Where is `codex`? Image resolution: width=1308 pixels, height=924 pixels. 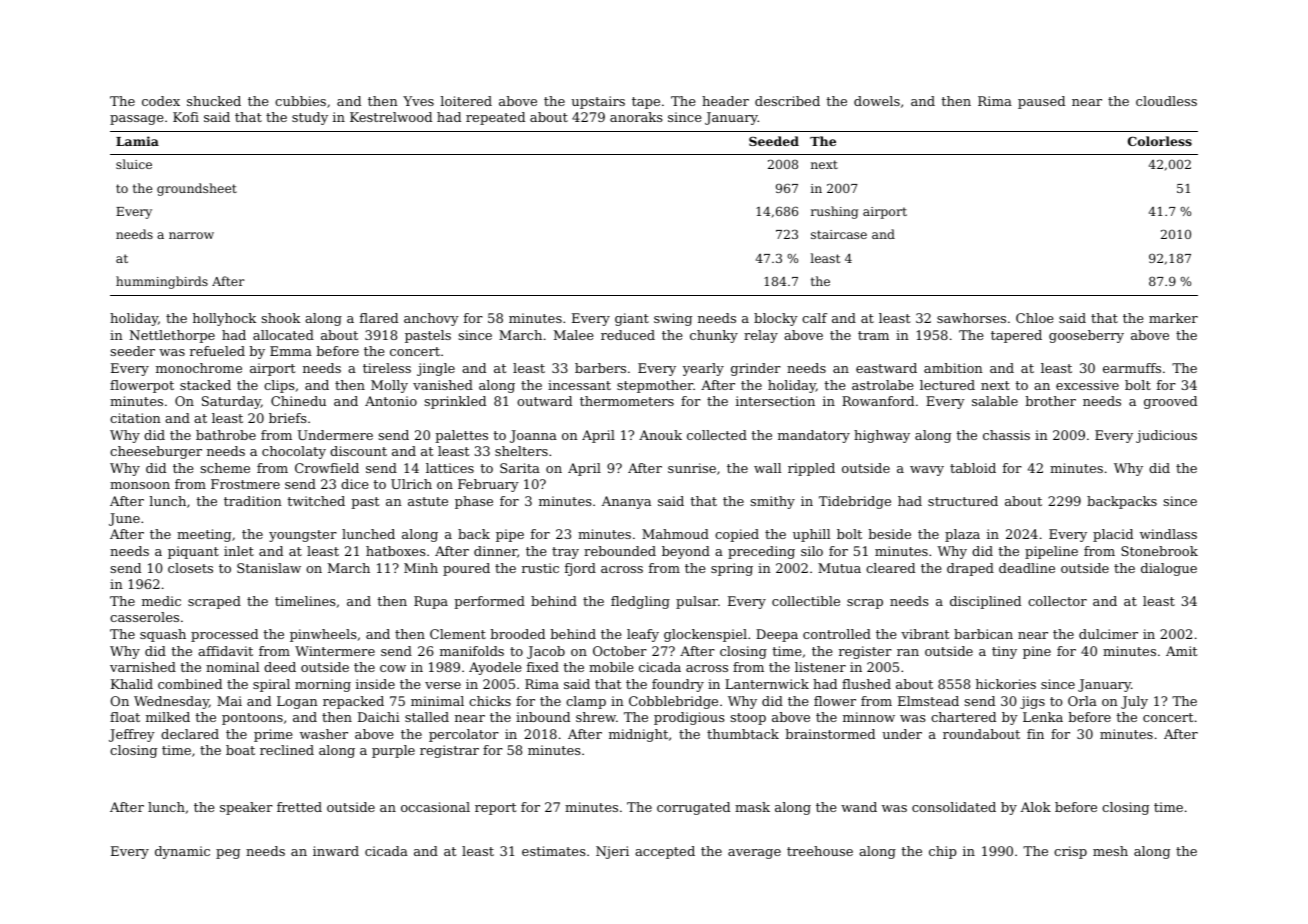 codex is located at coordinates (161, 101).
